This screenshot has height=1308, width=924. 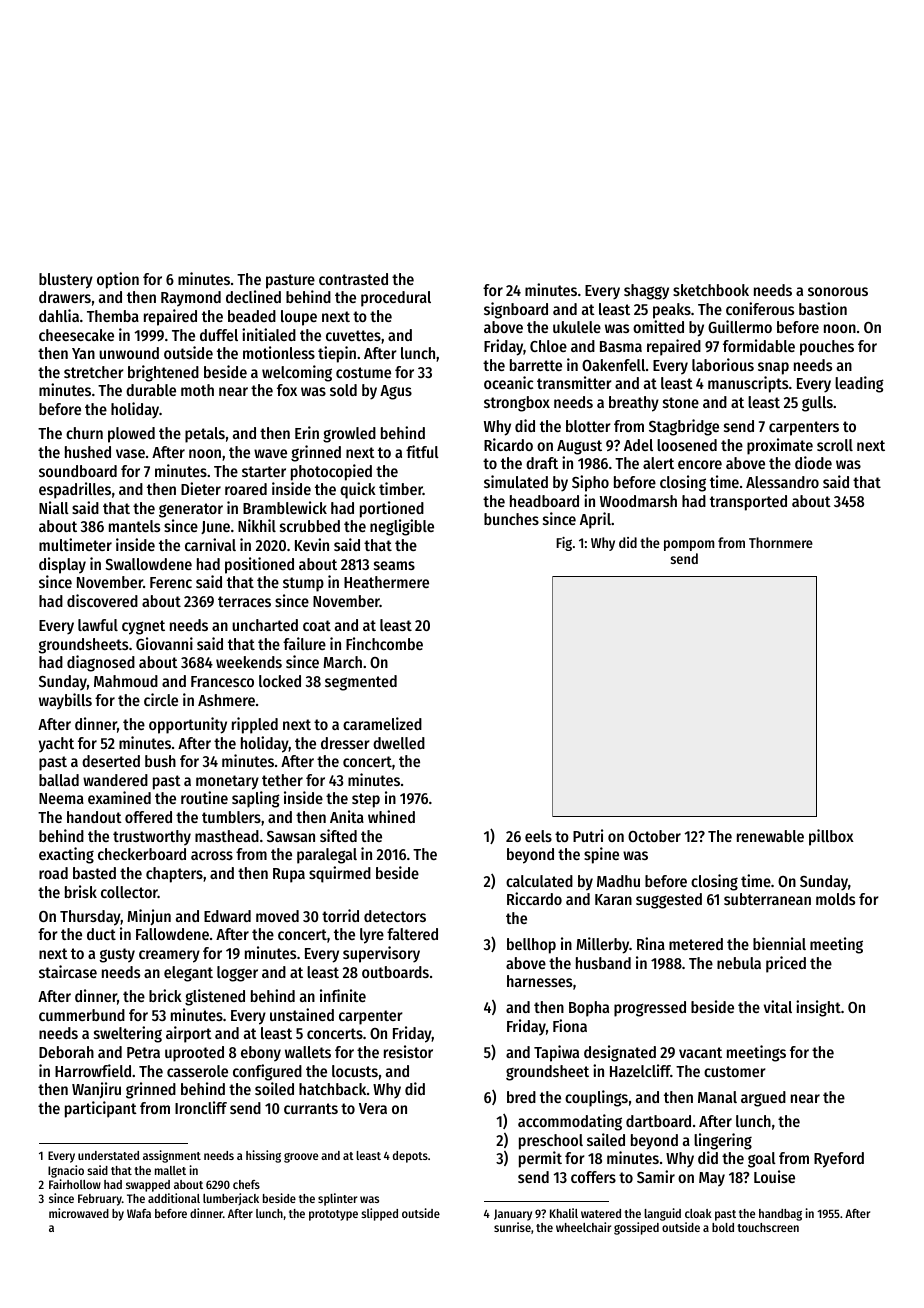 What do you see at coordinates (253, 296) in the screenshot?
I see `declined` at bounding box center [253, 296].
